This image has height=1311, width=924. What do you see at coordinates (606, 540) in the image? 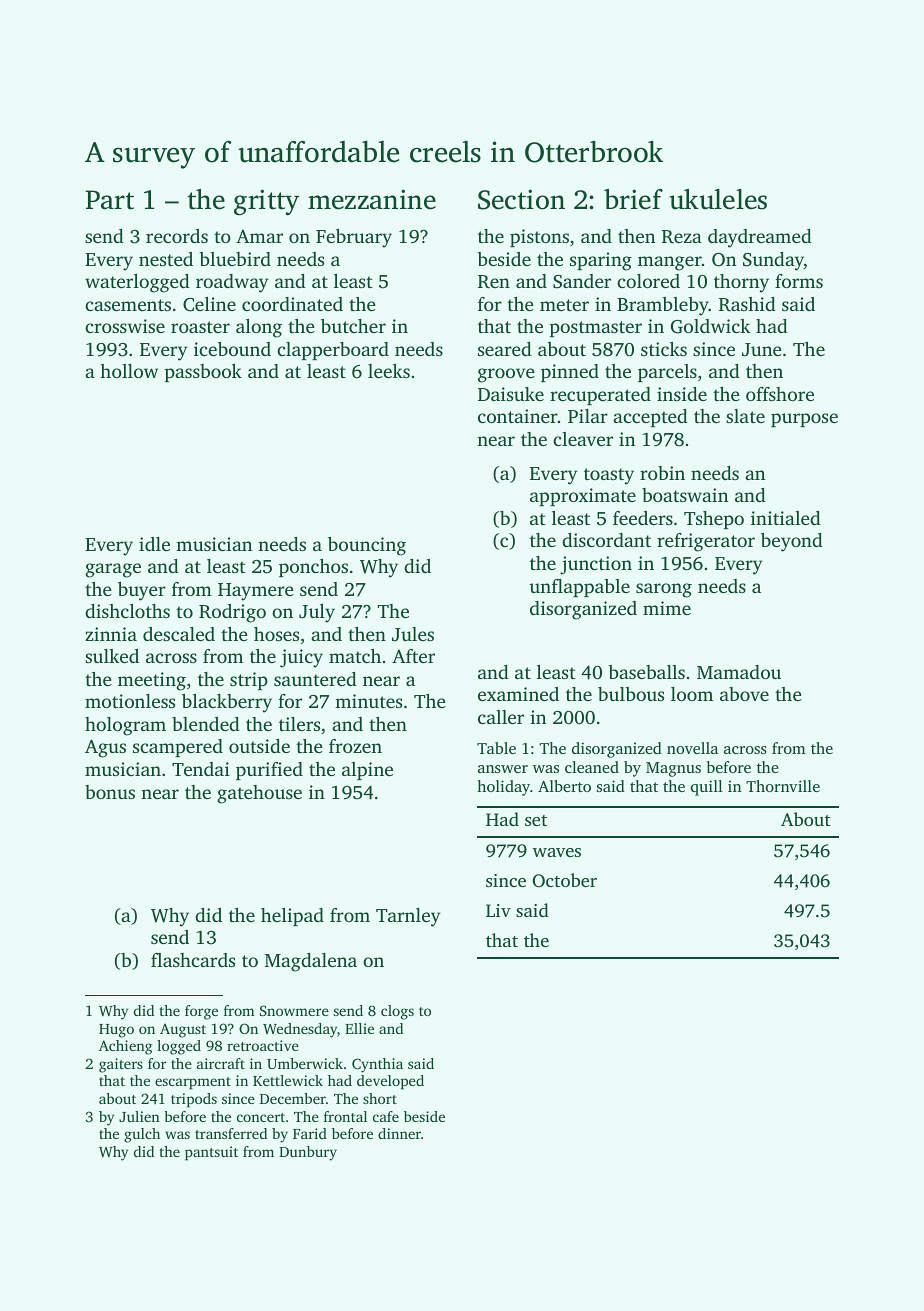
I see `discordant` at bounding box center [606, 540].
